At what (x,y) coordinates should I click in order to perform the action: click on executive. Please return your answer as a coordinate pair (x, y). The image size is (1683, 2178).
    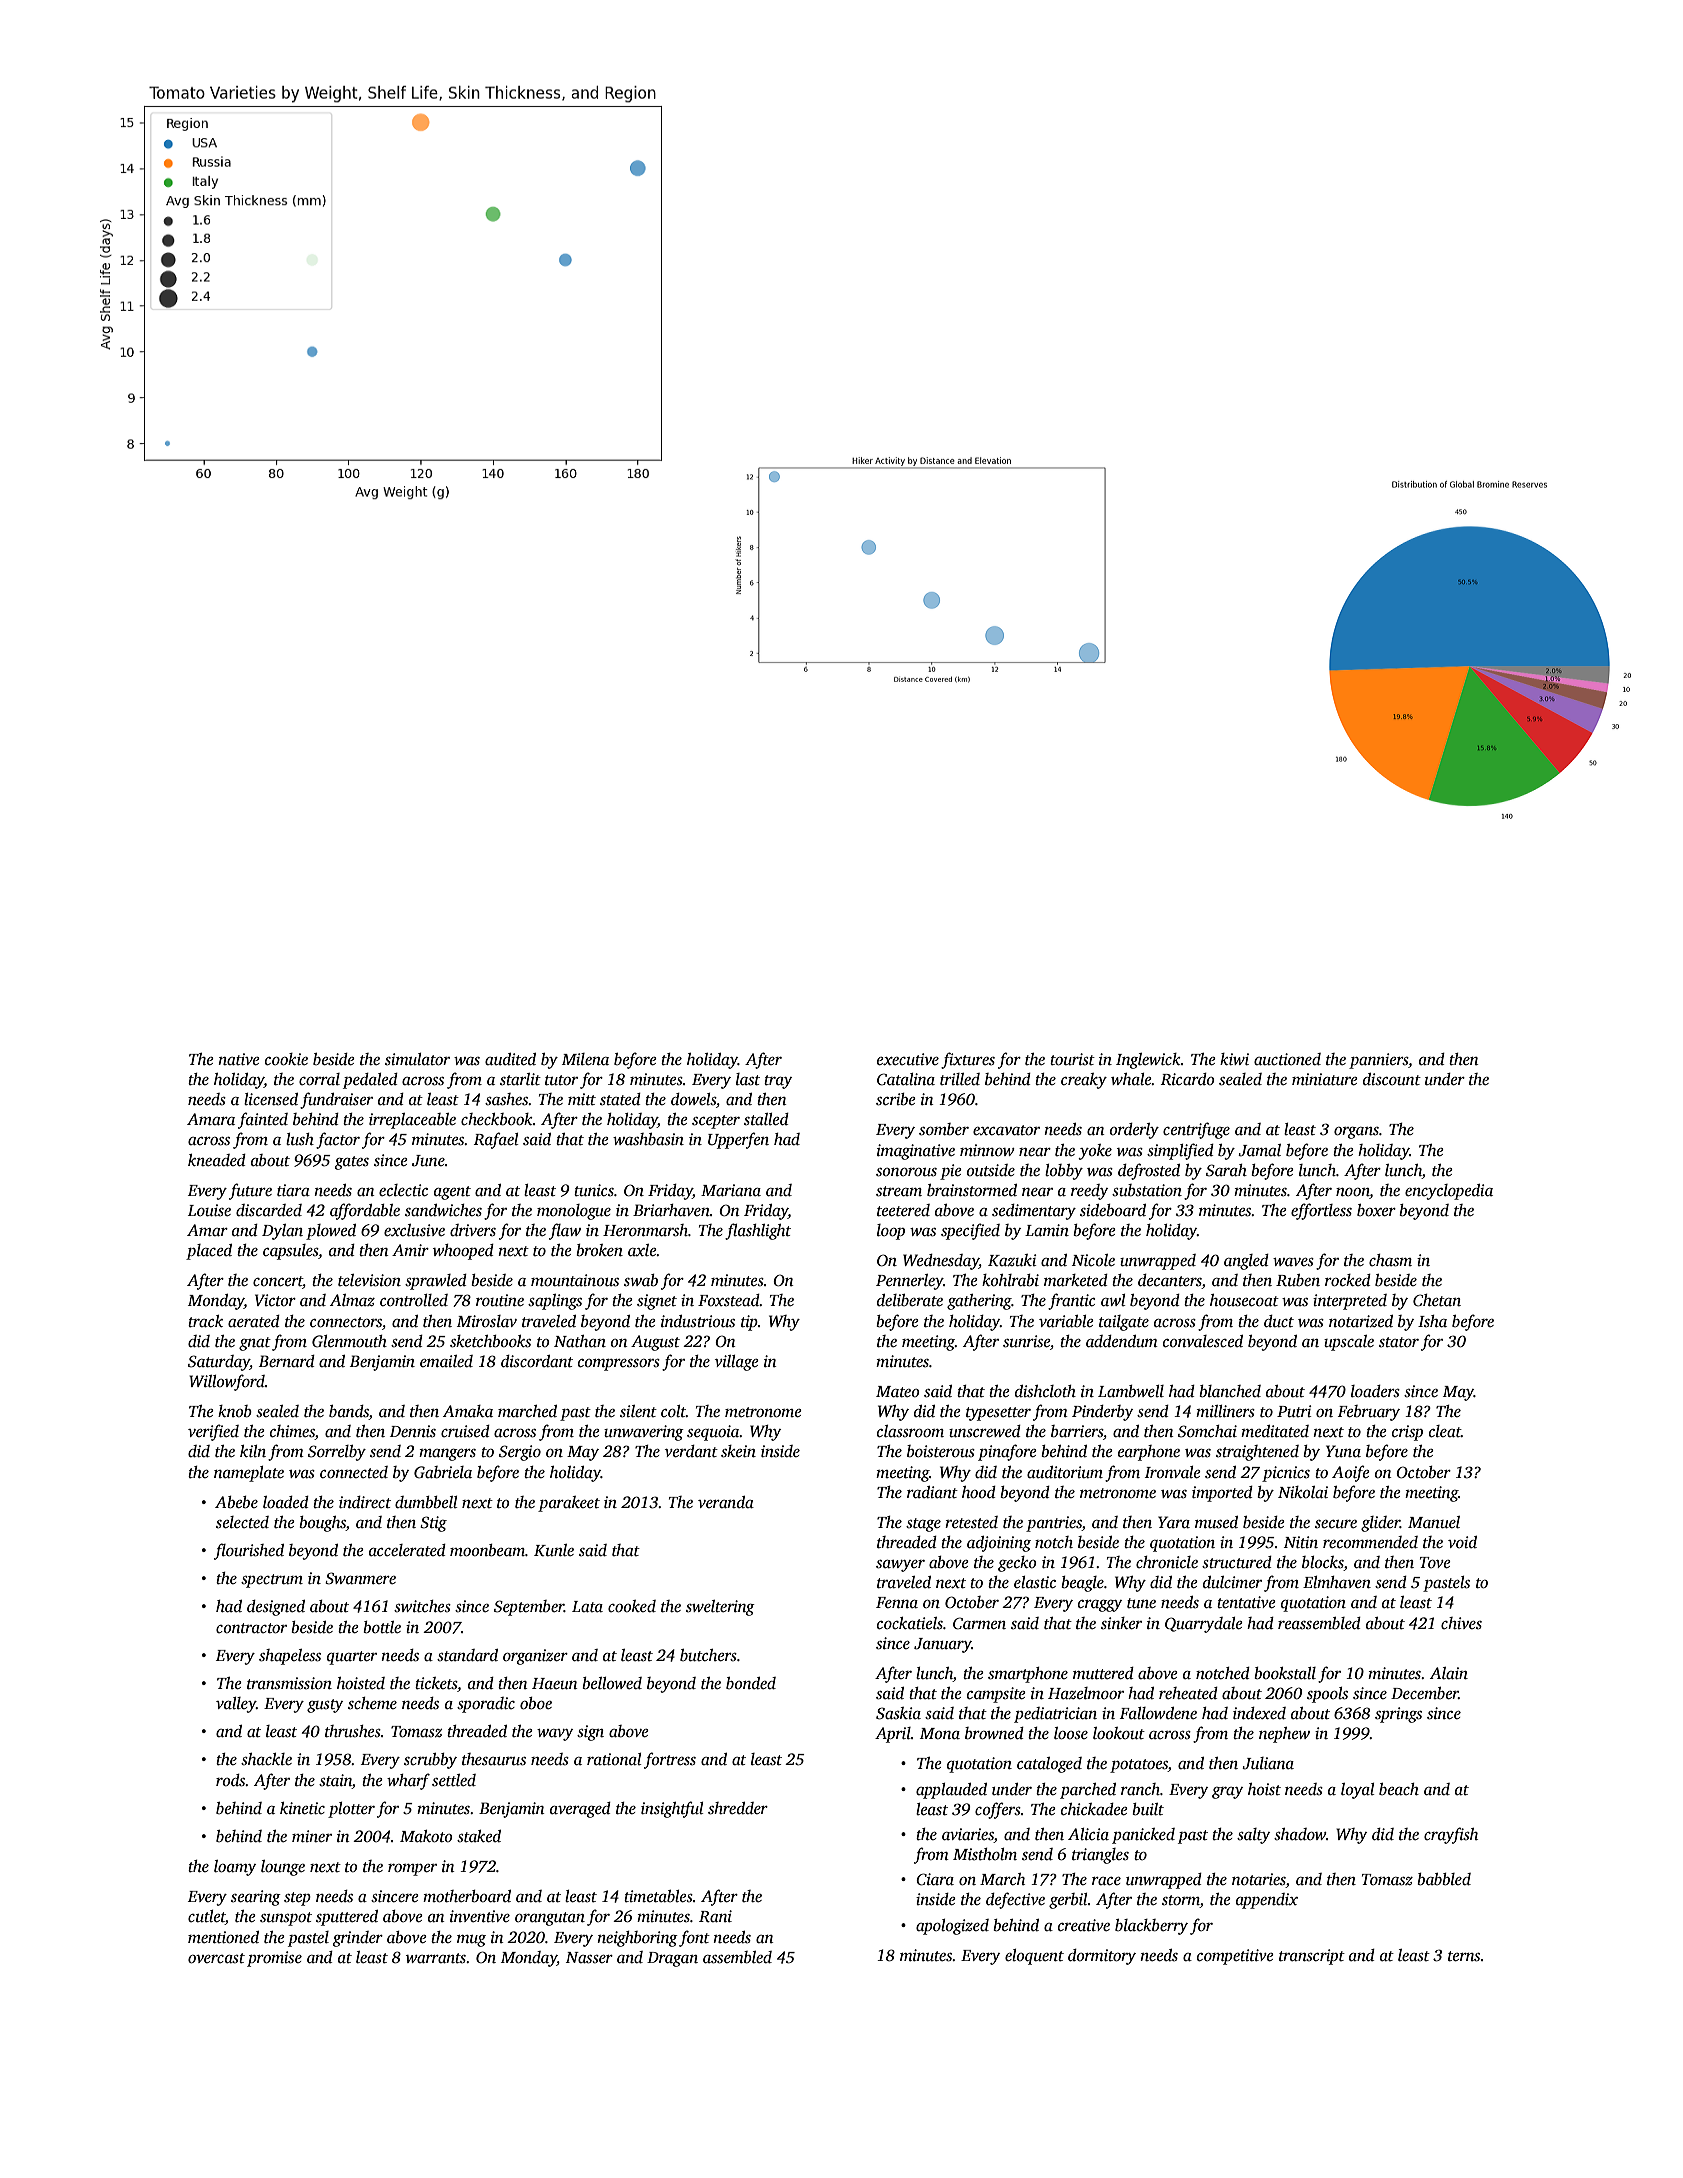
    Looking at the image, I should click on (908, 1059).
